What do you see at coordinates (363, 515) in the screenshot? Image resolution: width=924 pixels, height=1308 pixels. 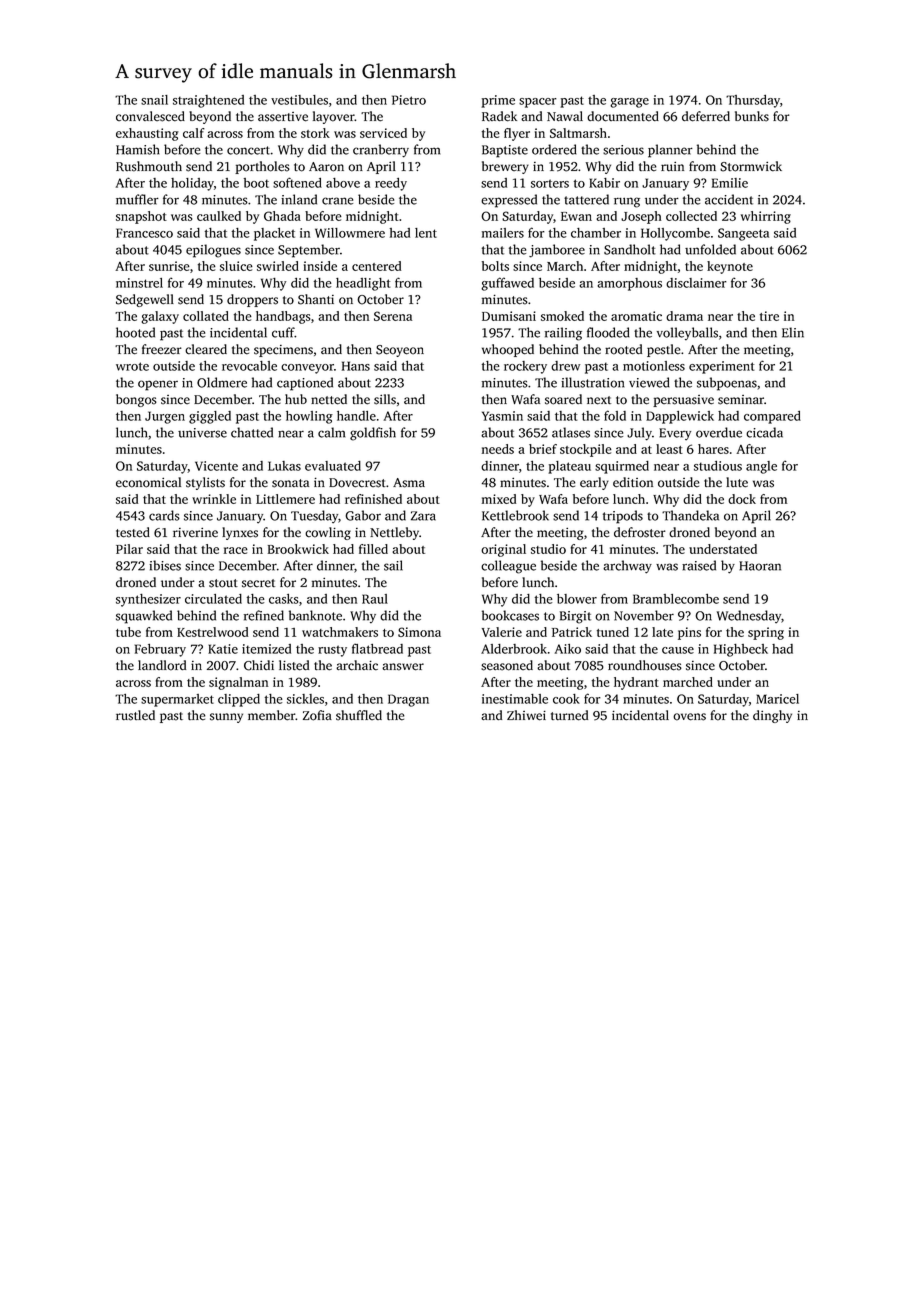 I see `Gabor` at bounding box center [363, 515].
